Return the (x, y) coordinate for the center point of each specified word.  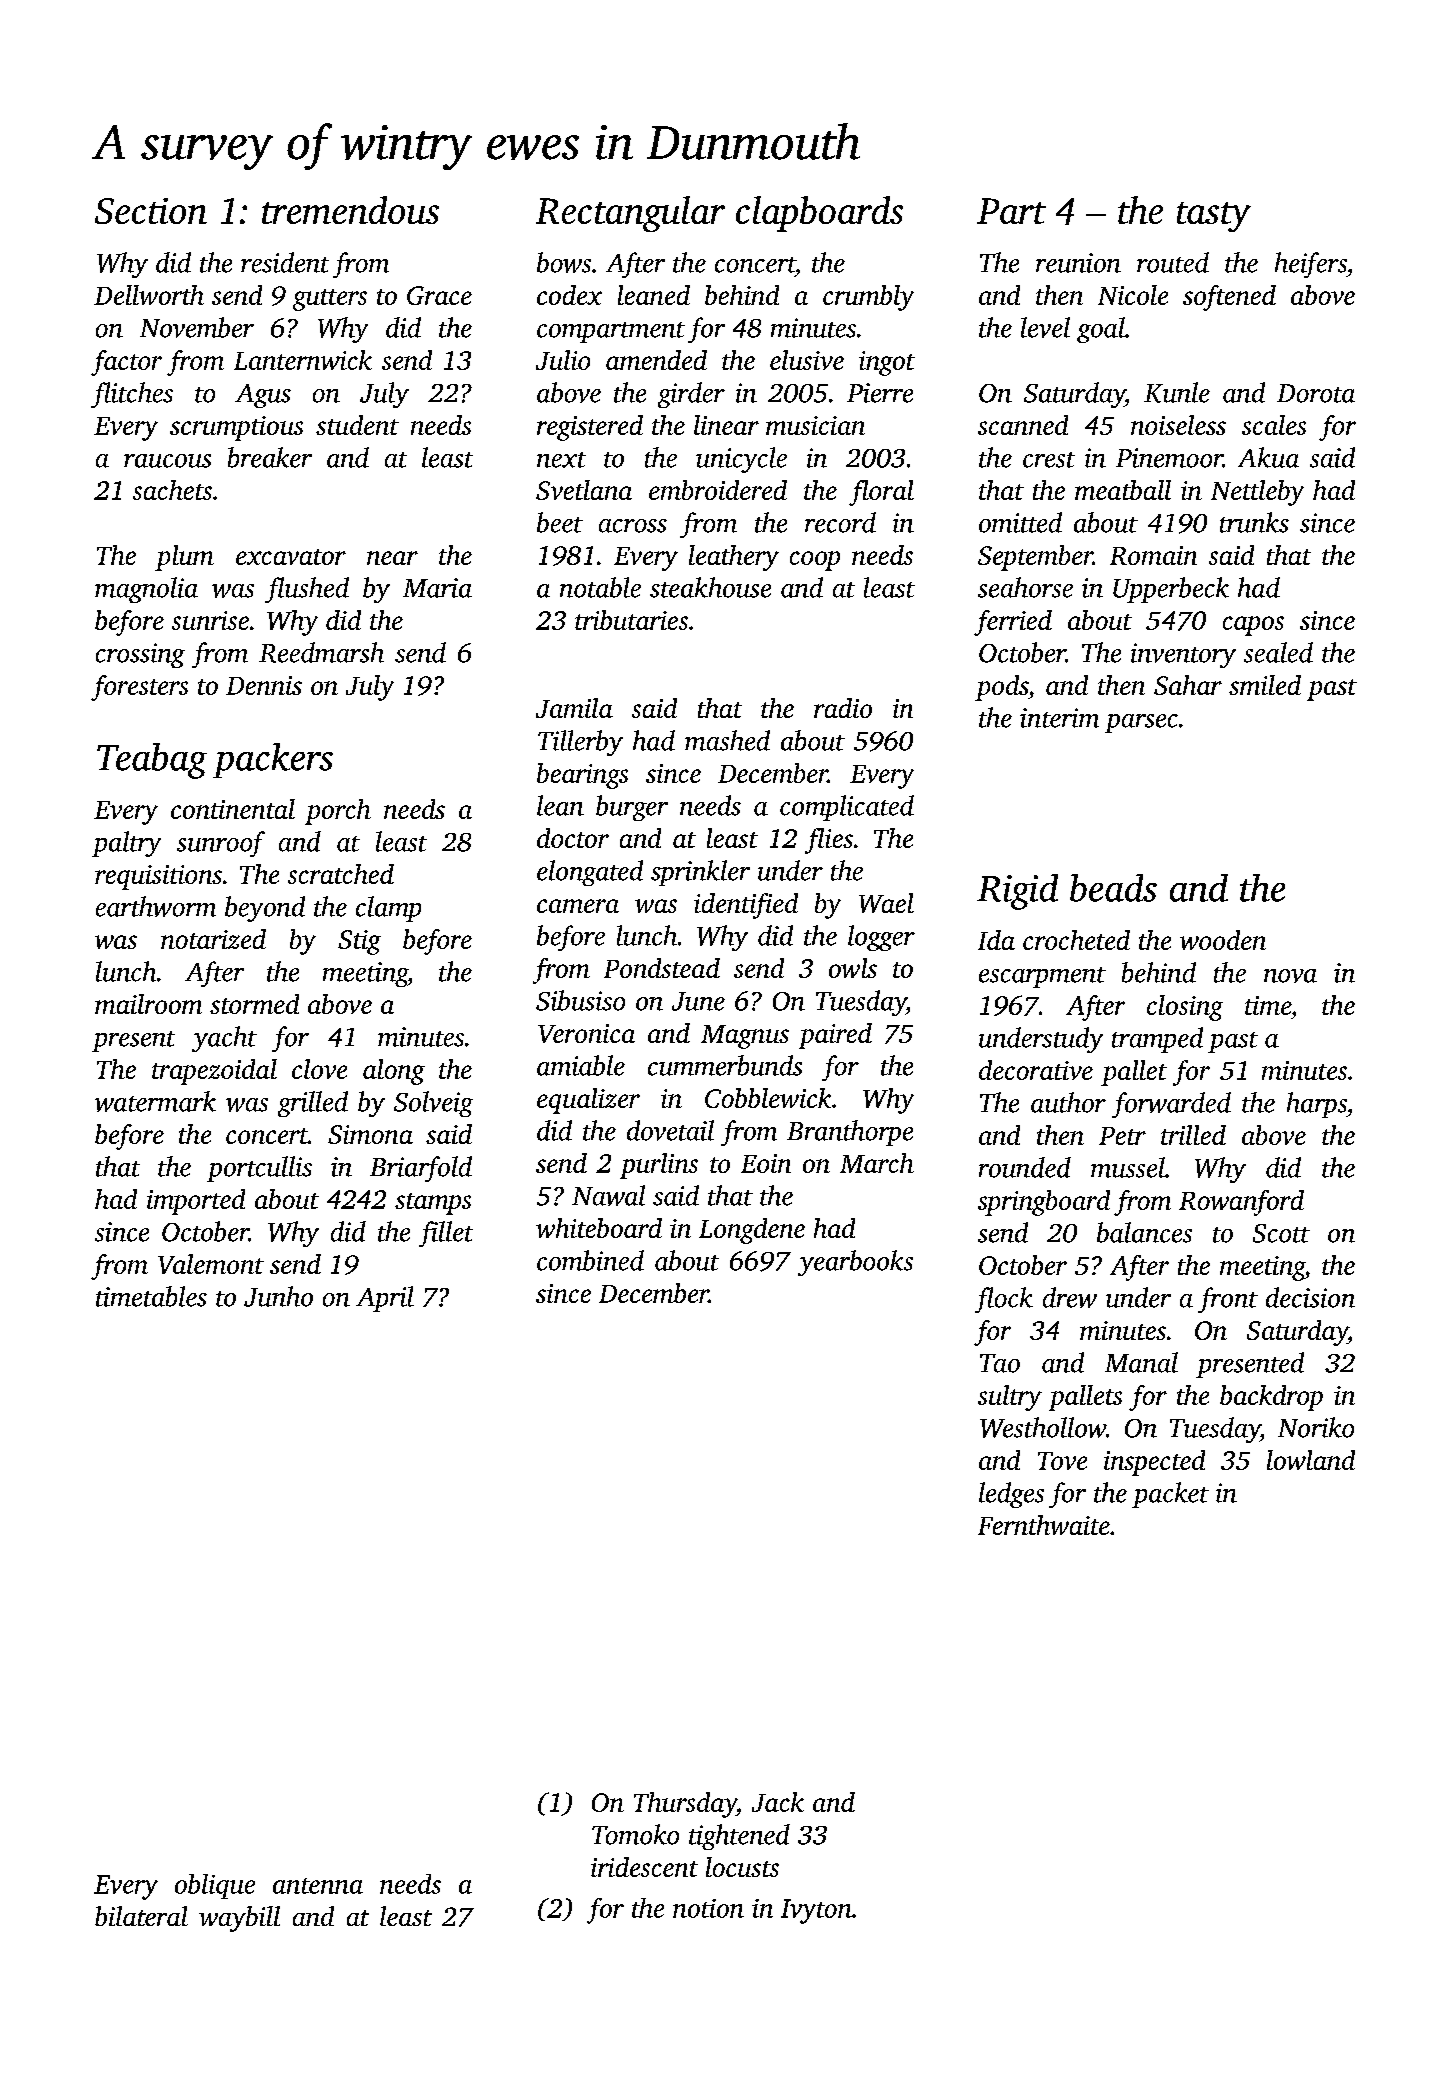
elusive (807, 360)
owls (853, 968)
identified (746, 906)
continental (233, 809)
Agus (263, 396)
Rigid (1017, 892)
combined (590, 1260)
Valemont (211, 1264)
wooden (1223, 940)
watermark (155, 1101)
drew (1070, 1297)
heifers (1311, 265)
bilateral (141, 1916)
